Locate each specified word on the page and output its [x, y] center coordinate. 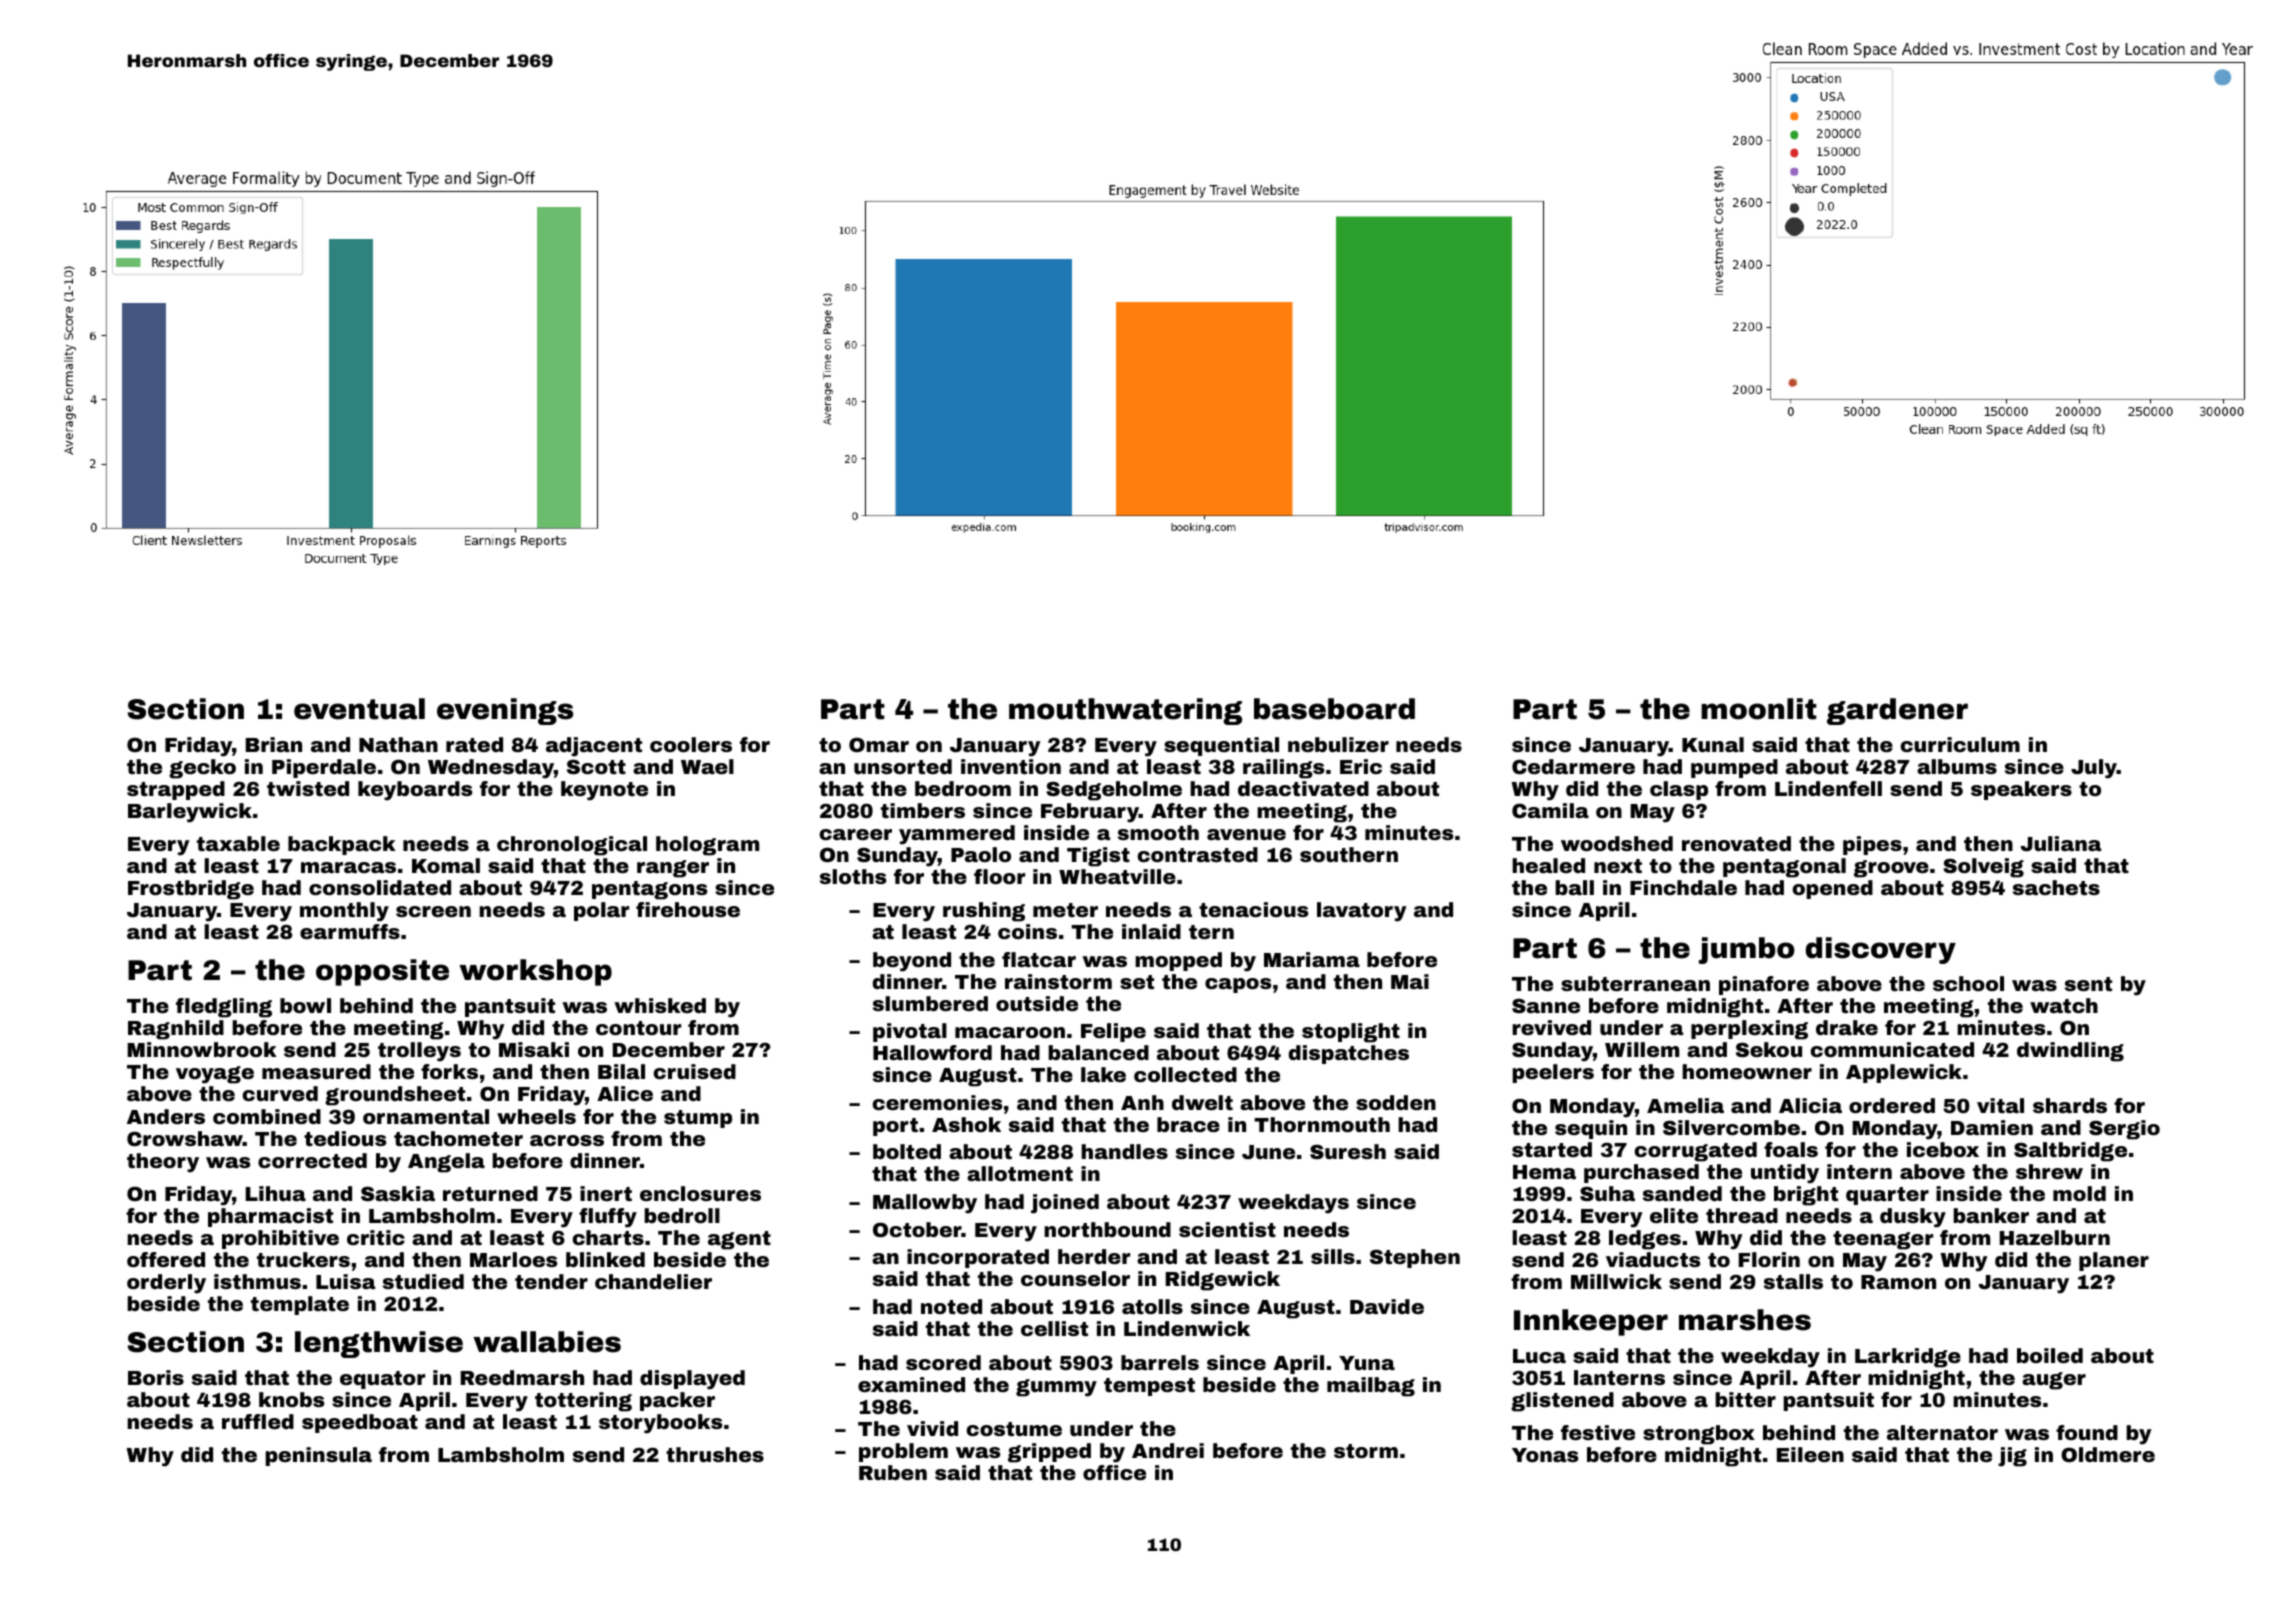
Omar [879, 745]
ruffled [258, 1421]
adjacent [594, 747]
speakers [2021, 790]
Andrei [1168, 1450]
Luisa [346, 1281]
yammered [957, 835]
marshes [1745, 1320]
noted [951, 1306]
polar [601, 911]
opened [1833, 889]
